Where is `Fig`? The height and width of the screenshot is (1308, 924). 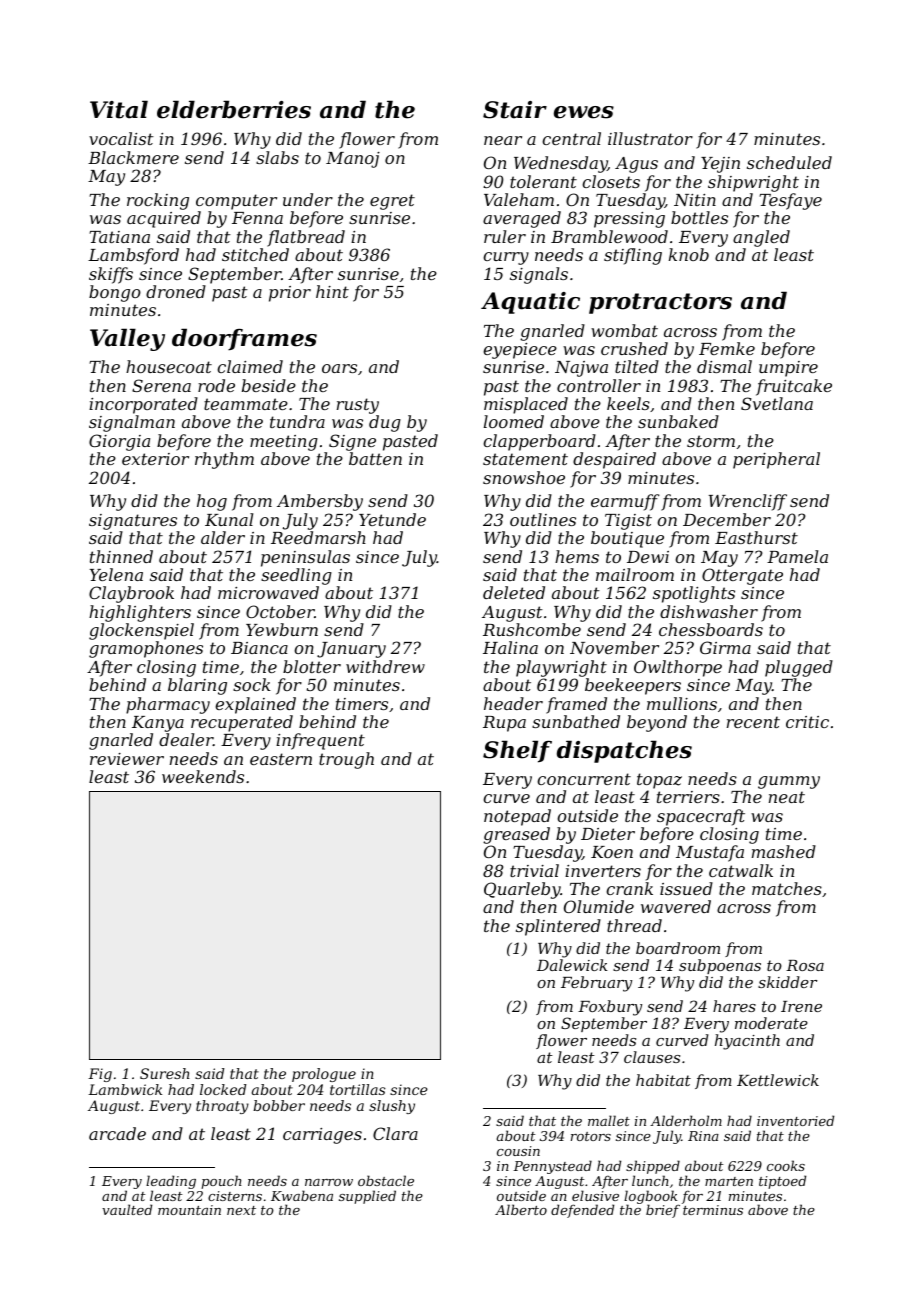
Fig is located at coordinates (100, 1075).
